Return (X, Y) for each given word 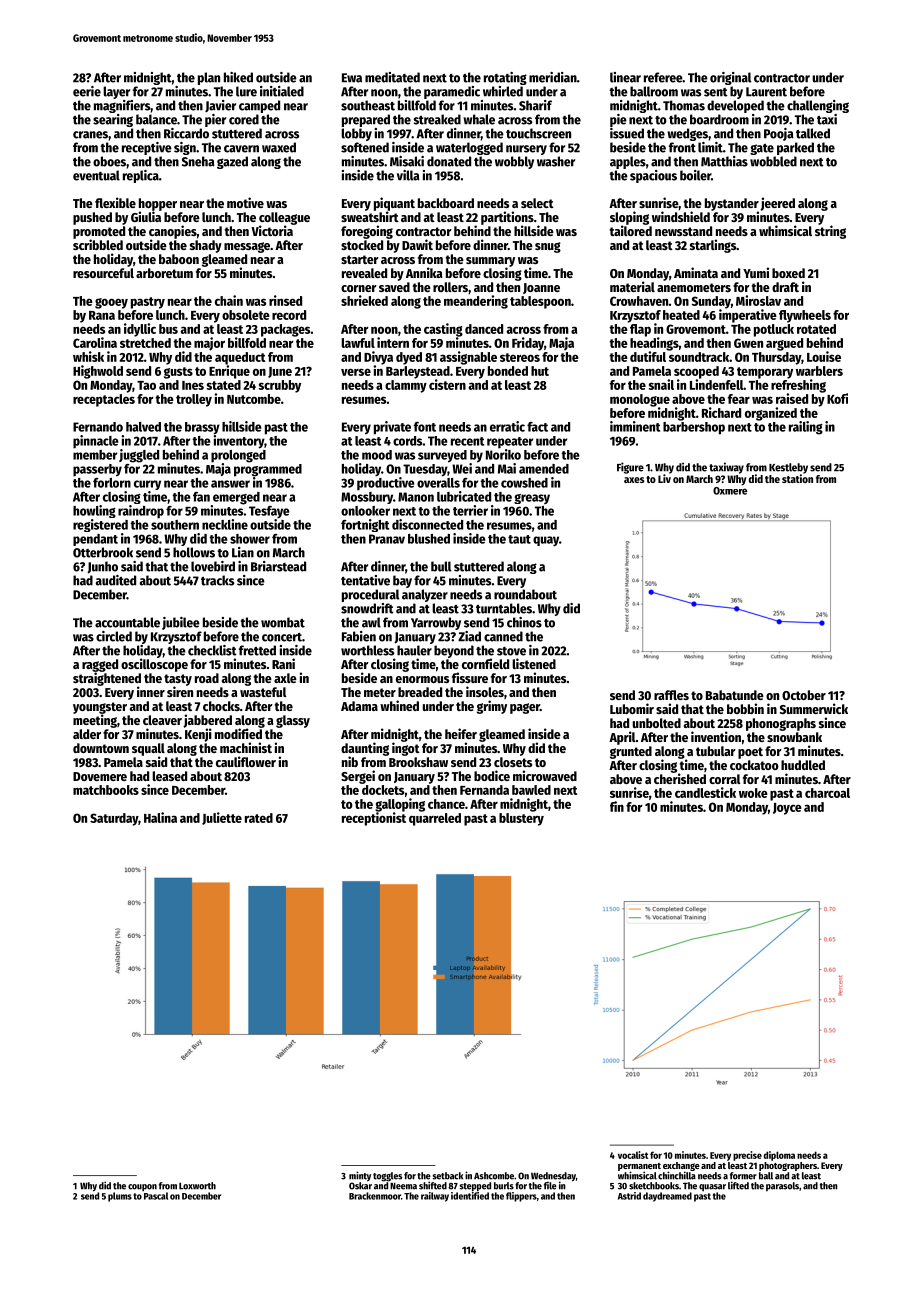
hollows (194, 552)
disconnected (427, 524)
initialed (282, 91)
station (797, 478)
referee (663, 77)
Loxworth (197, 1186)
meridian (553, 77)
